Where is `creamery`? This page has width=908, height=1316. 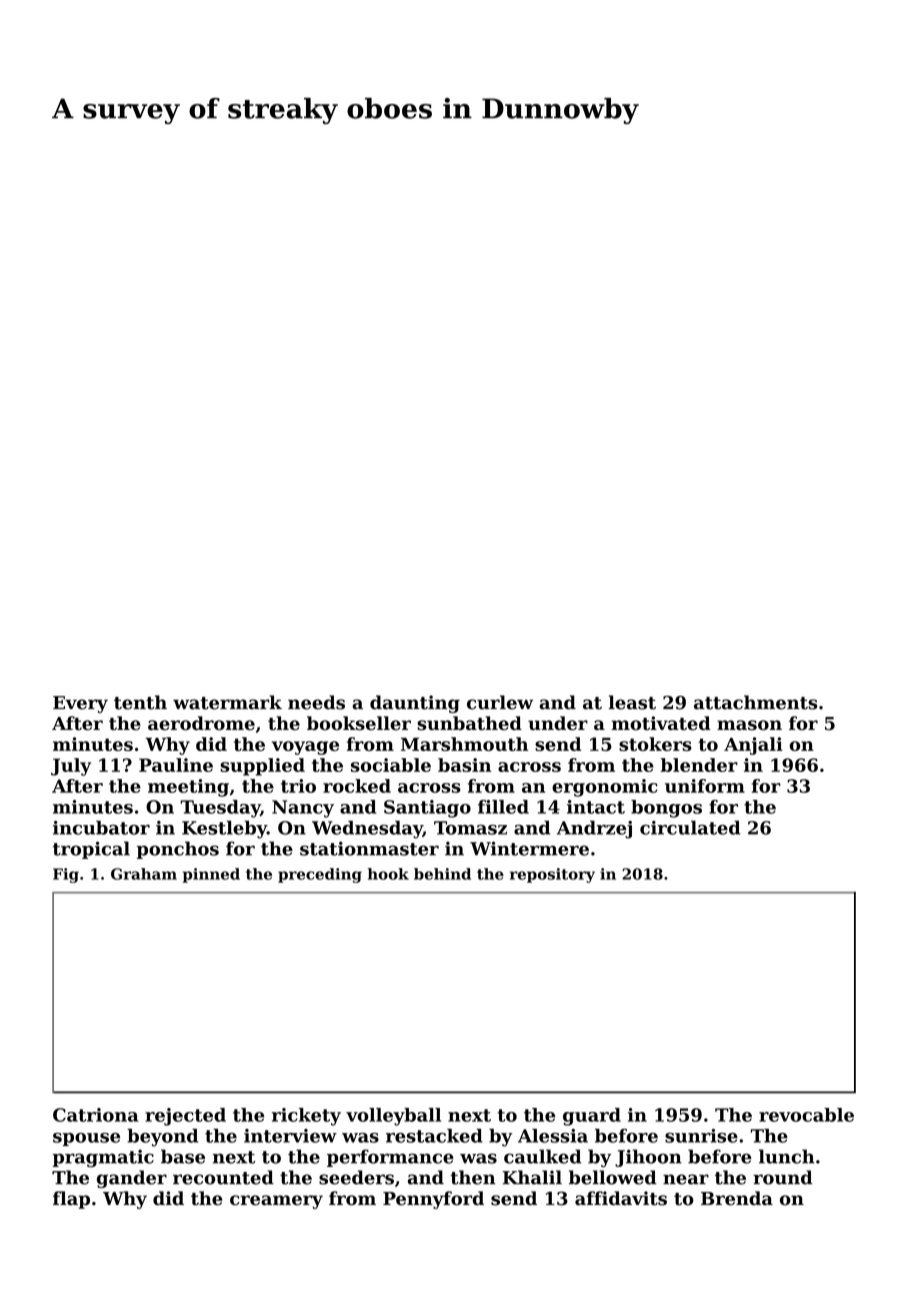 creamery is located at coordinates (276, 1202).
